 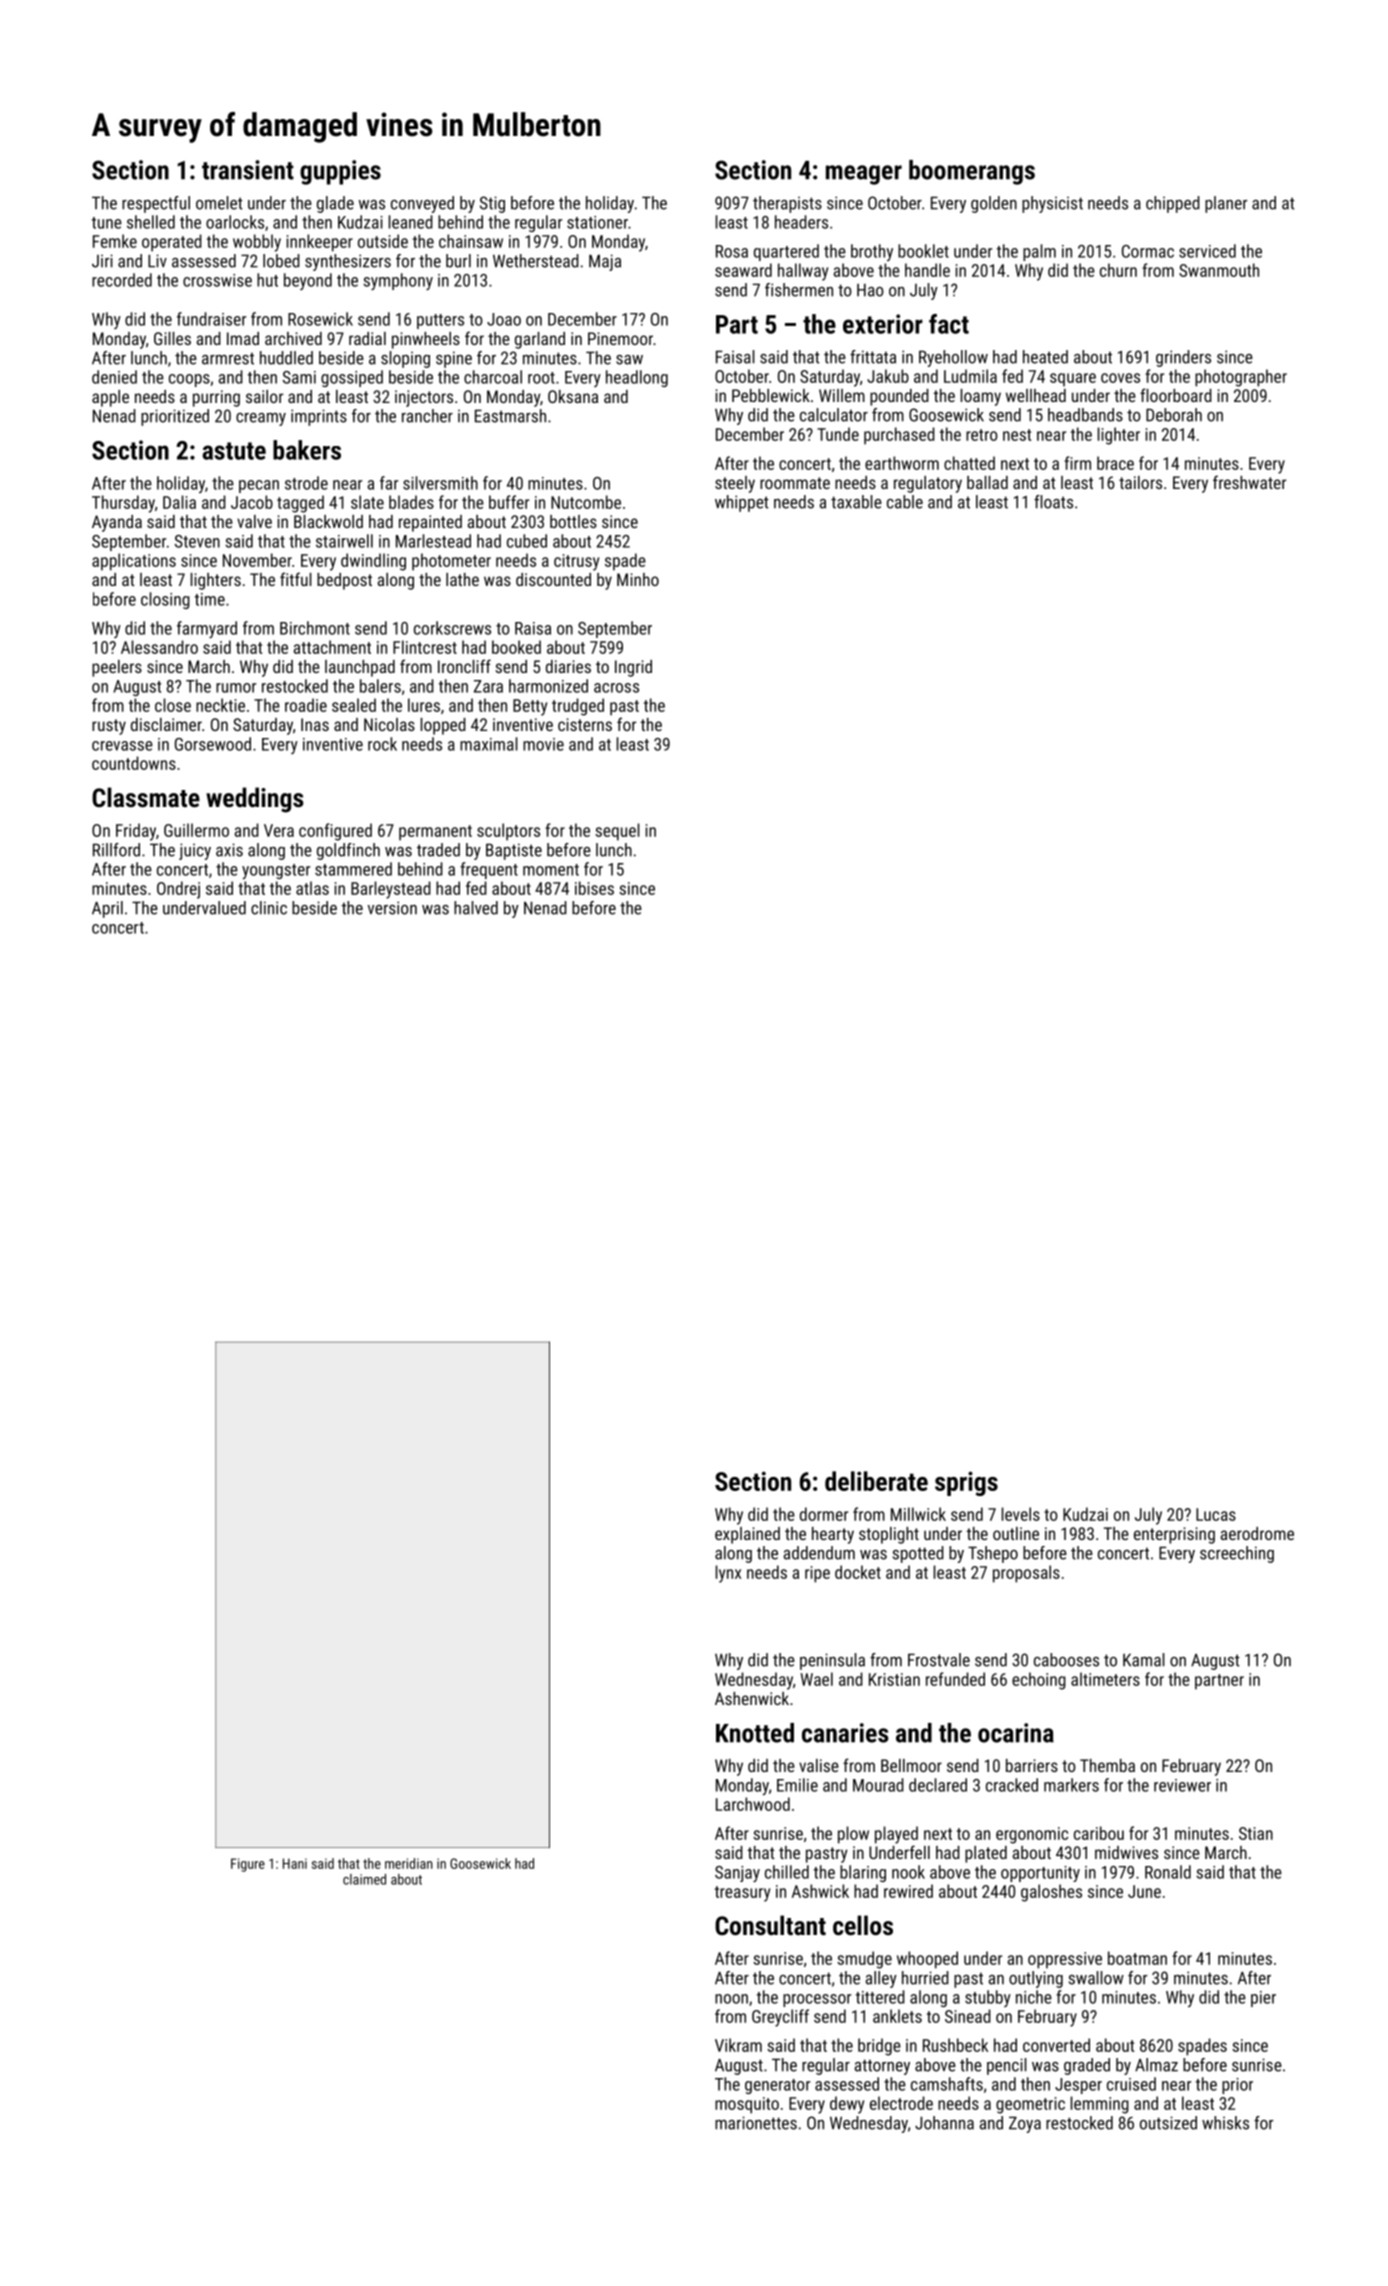 I want to click on April, so click(x=107, y=909).
